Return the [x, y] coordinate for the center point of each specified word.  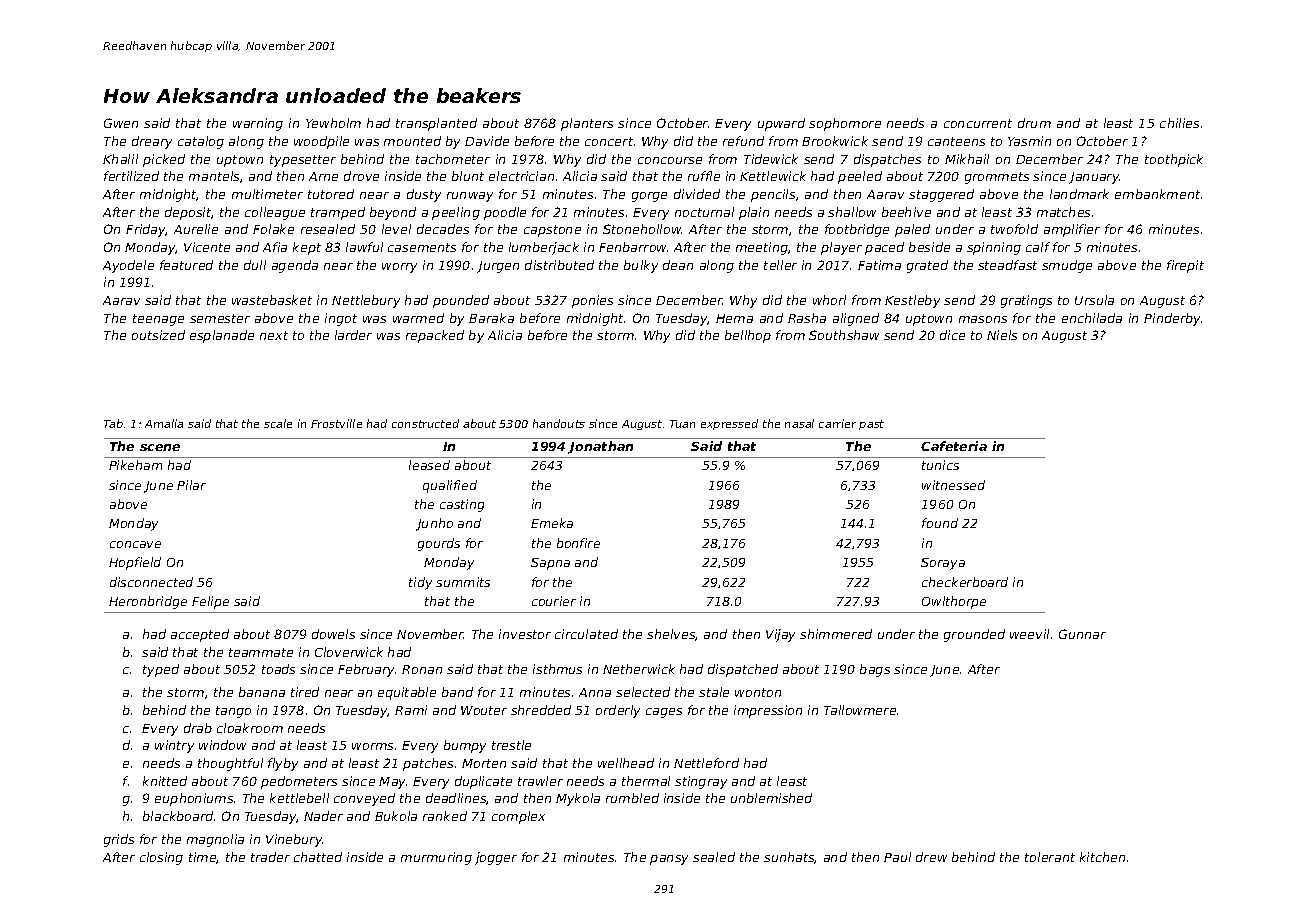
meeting [762, 248]
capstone [552, 231]
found [940, 523]
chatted [318, 857]
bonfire [578, 543]
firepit [1185, 266]
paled [912, 230]
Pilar [191, 485]
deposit [188, 213]
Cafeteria [954, 446]
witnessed [953, 485]
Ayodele [128, 266]
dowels [333, 634]
